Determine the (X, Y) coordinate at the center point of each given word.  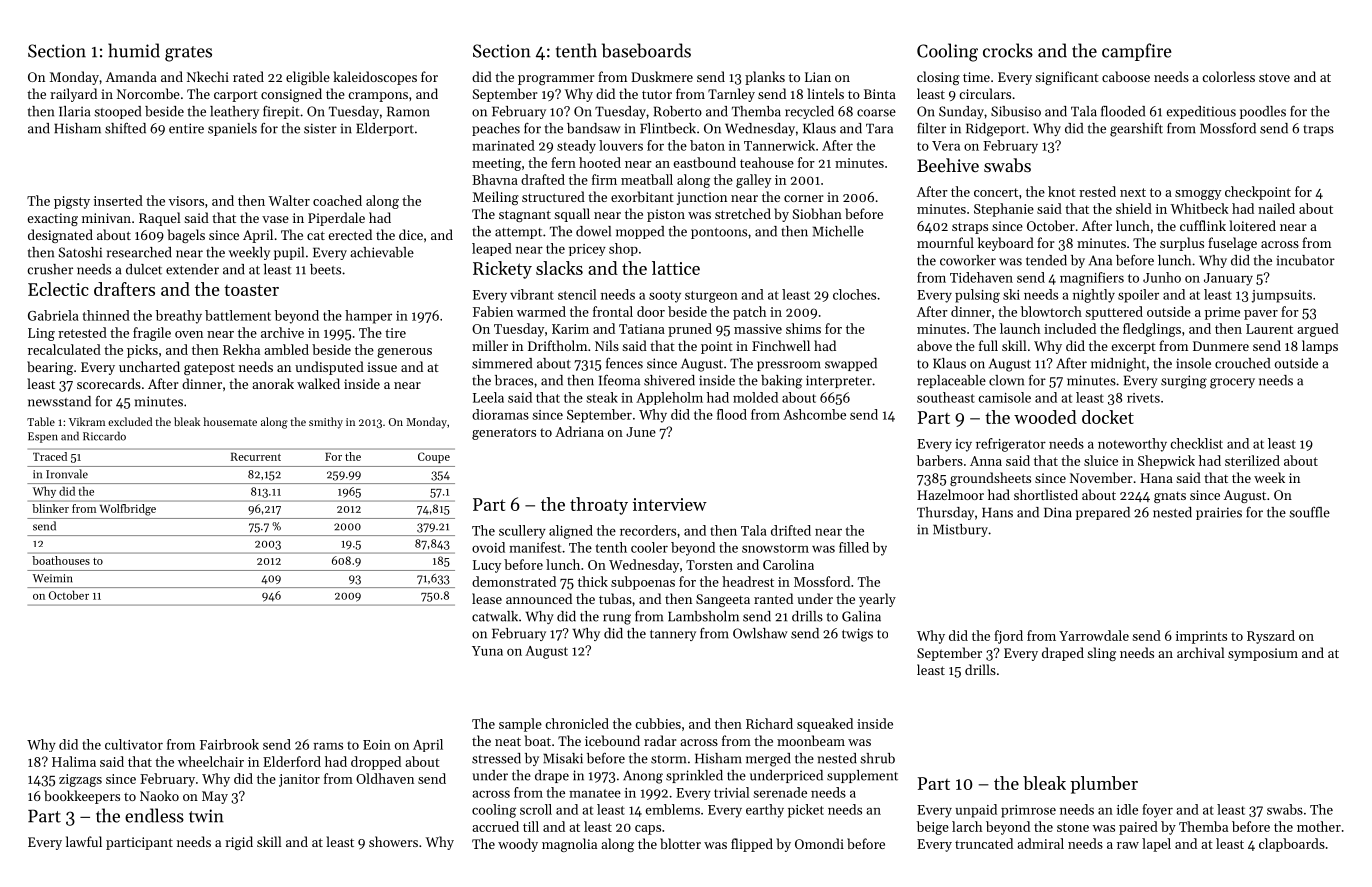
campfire (1137, 52)
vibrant (532, 294)
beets (325, 269)
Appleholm (669, 398)
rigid (239, 843)
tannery (673, 635)
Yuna (487, 651)
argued (1318, 330)
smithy (326, 423)
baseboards (646, 50)
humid (134, 50)
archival (1201, 652)
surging (1184, 382)
